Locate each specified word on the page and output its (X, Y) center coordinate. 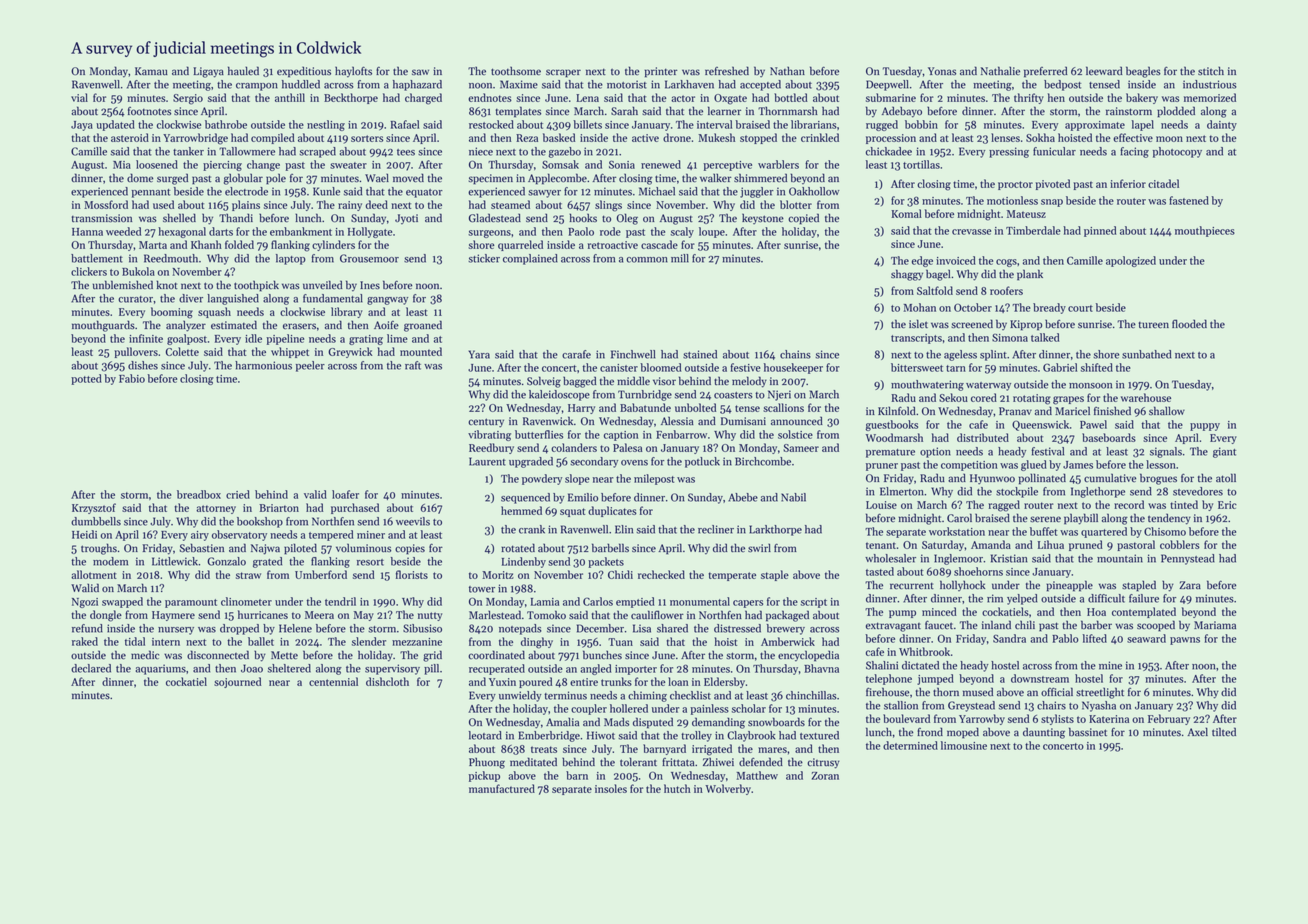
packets (606, 562)
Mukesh (716, 137)
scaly (682, 232)
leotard (485, 735)
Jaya (82, 126)
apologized (1131, 261)
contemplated (1144, 612)
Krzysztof (94, 508)
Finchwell (633, 354)
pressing (1009, 152)
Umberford (321, 574)
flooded (1189, 324)
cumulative (1110, 478)
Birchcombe (763, 461)
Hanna (87, 232)
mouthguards (103, 326)
